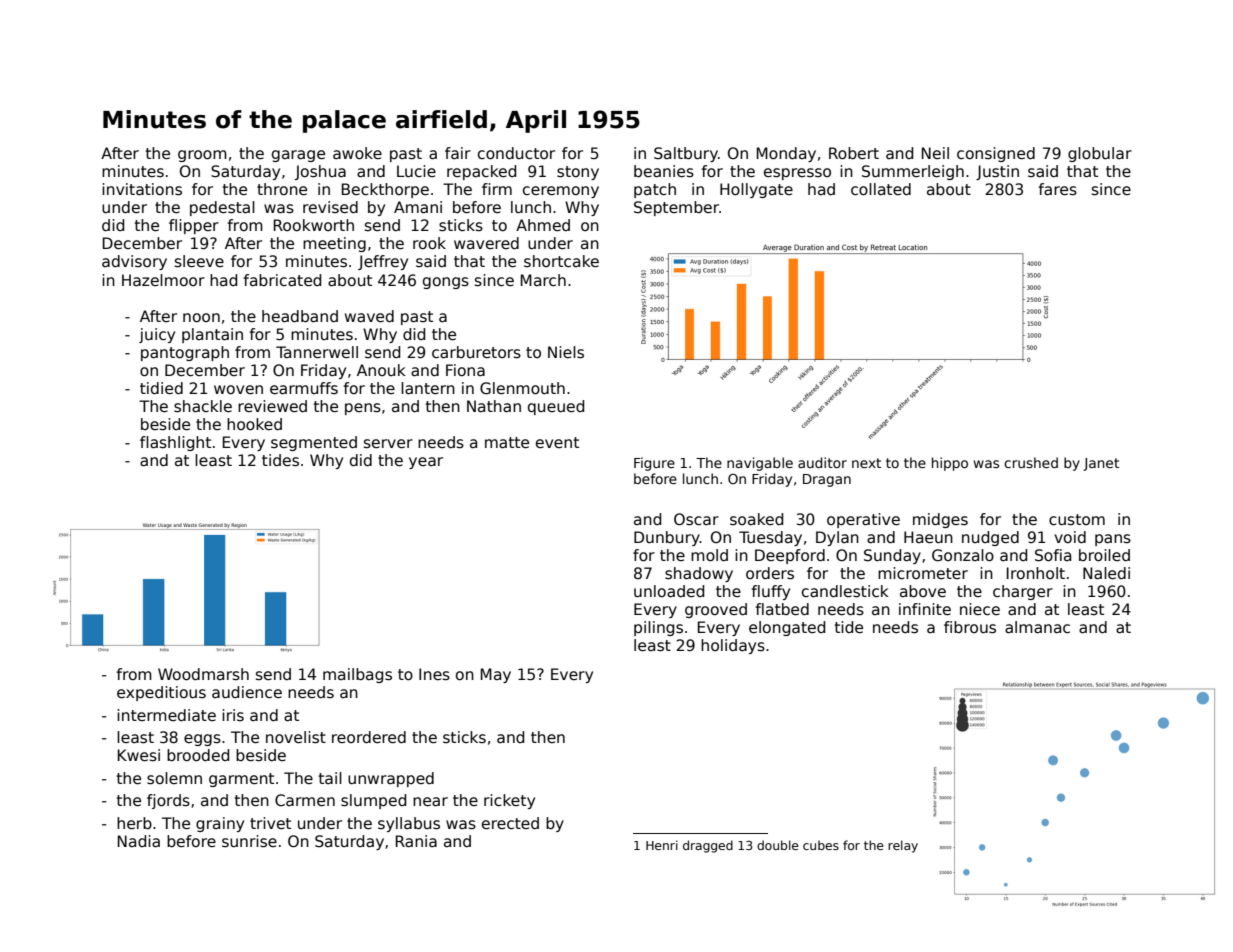 The height and width of the document is (952, 1233). I want to click on woven, so click(238, 389).
